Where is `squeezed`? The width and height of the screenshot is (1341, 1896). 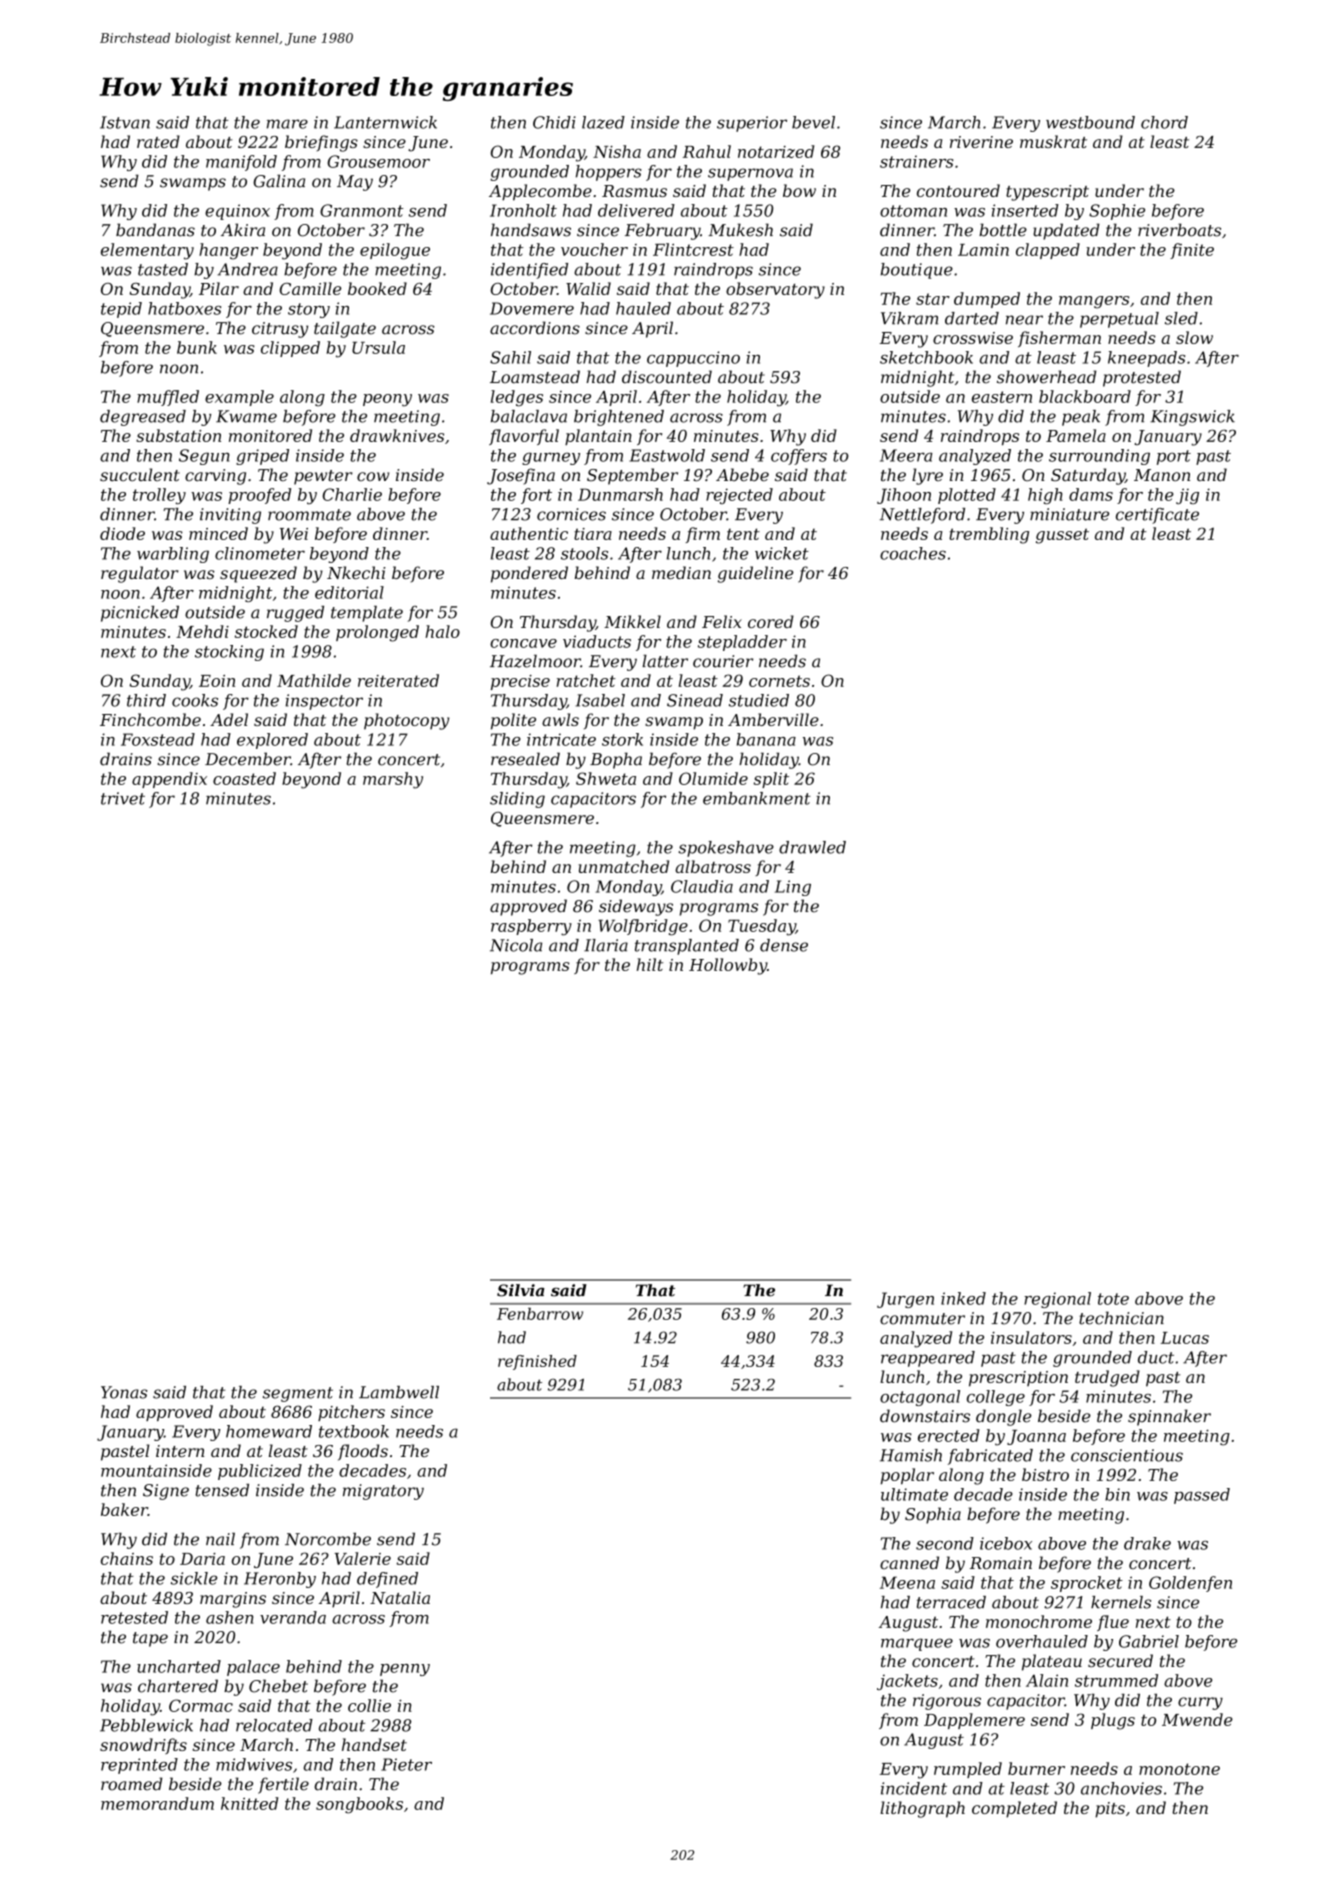
squeezed is located at coordinates (258, 574).
